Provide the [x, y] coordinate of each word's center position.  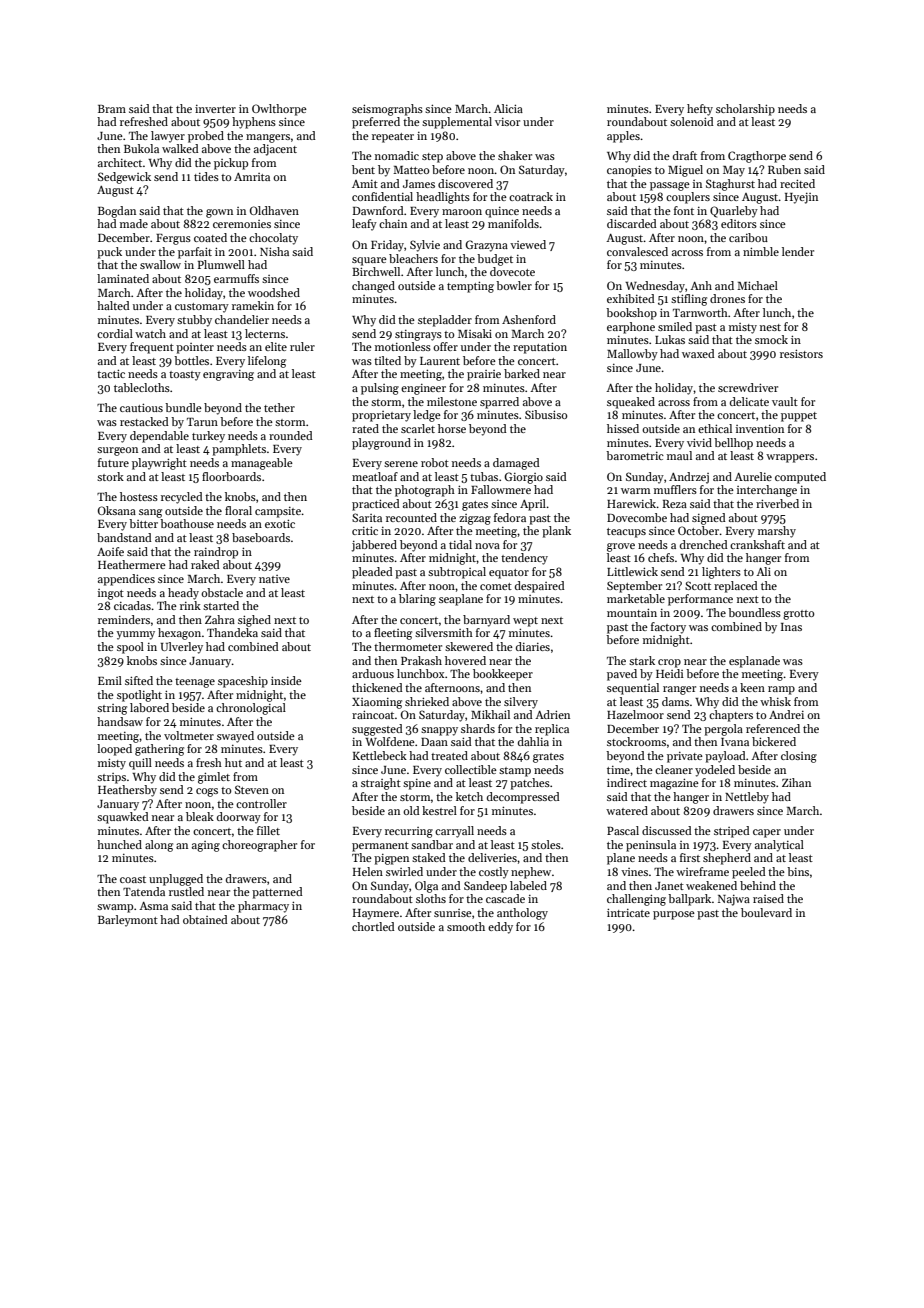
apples [623, 137]
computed [800, 478]
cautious [141, 407]
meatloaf [375, 476]
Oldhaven [274, 210]
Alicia [508, 108]
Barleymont [128, 921]
